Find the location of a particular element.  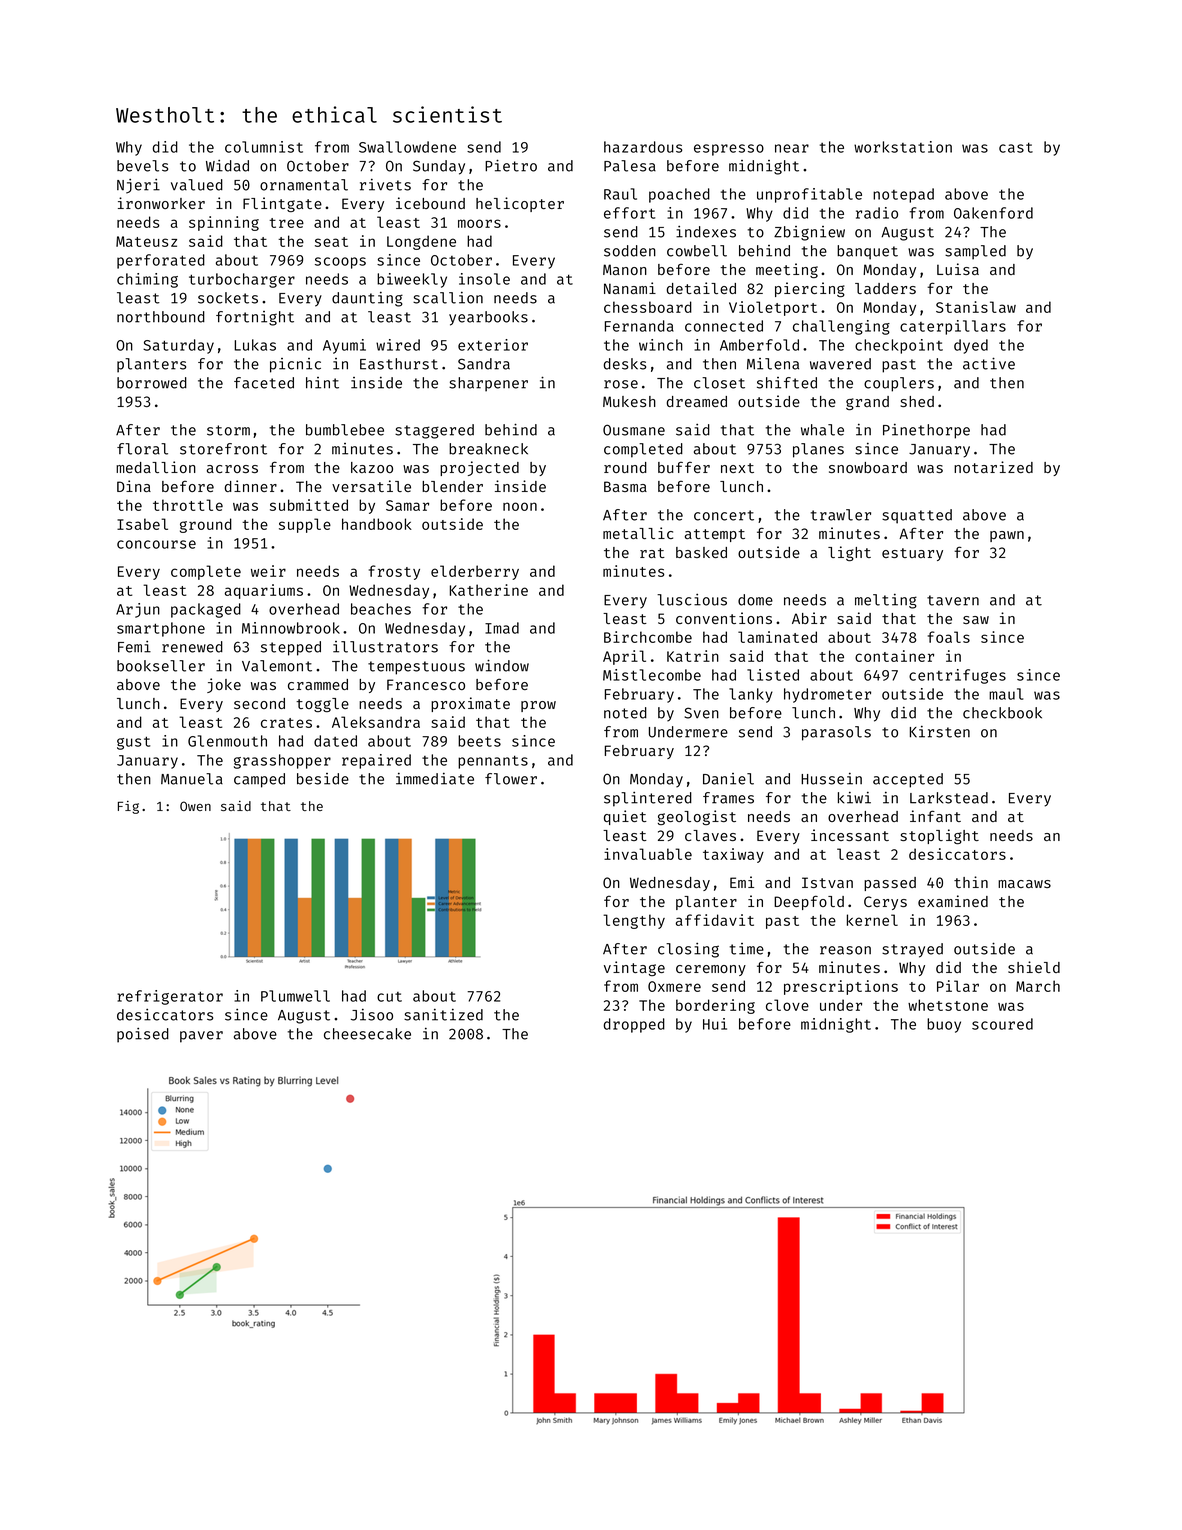

indexes is located at coordinates (706, 232).
